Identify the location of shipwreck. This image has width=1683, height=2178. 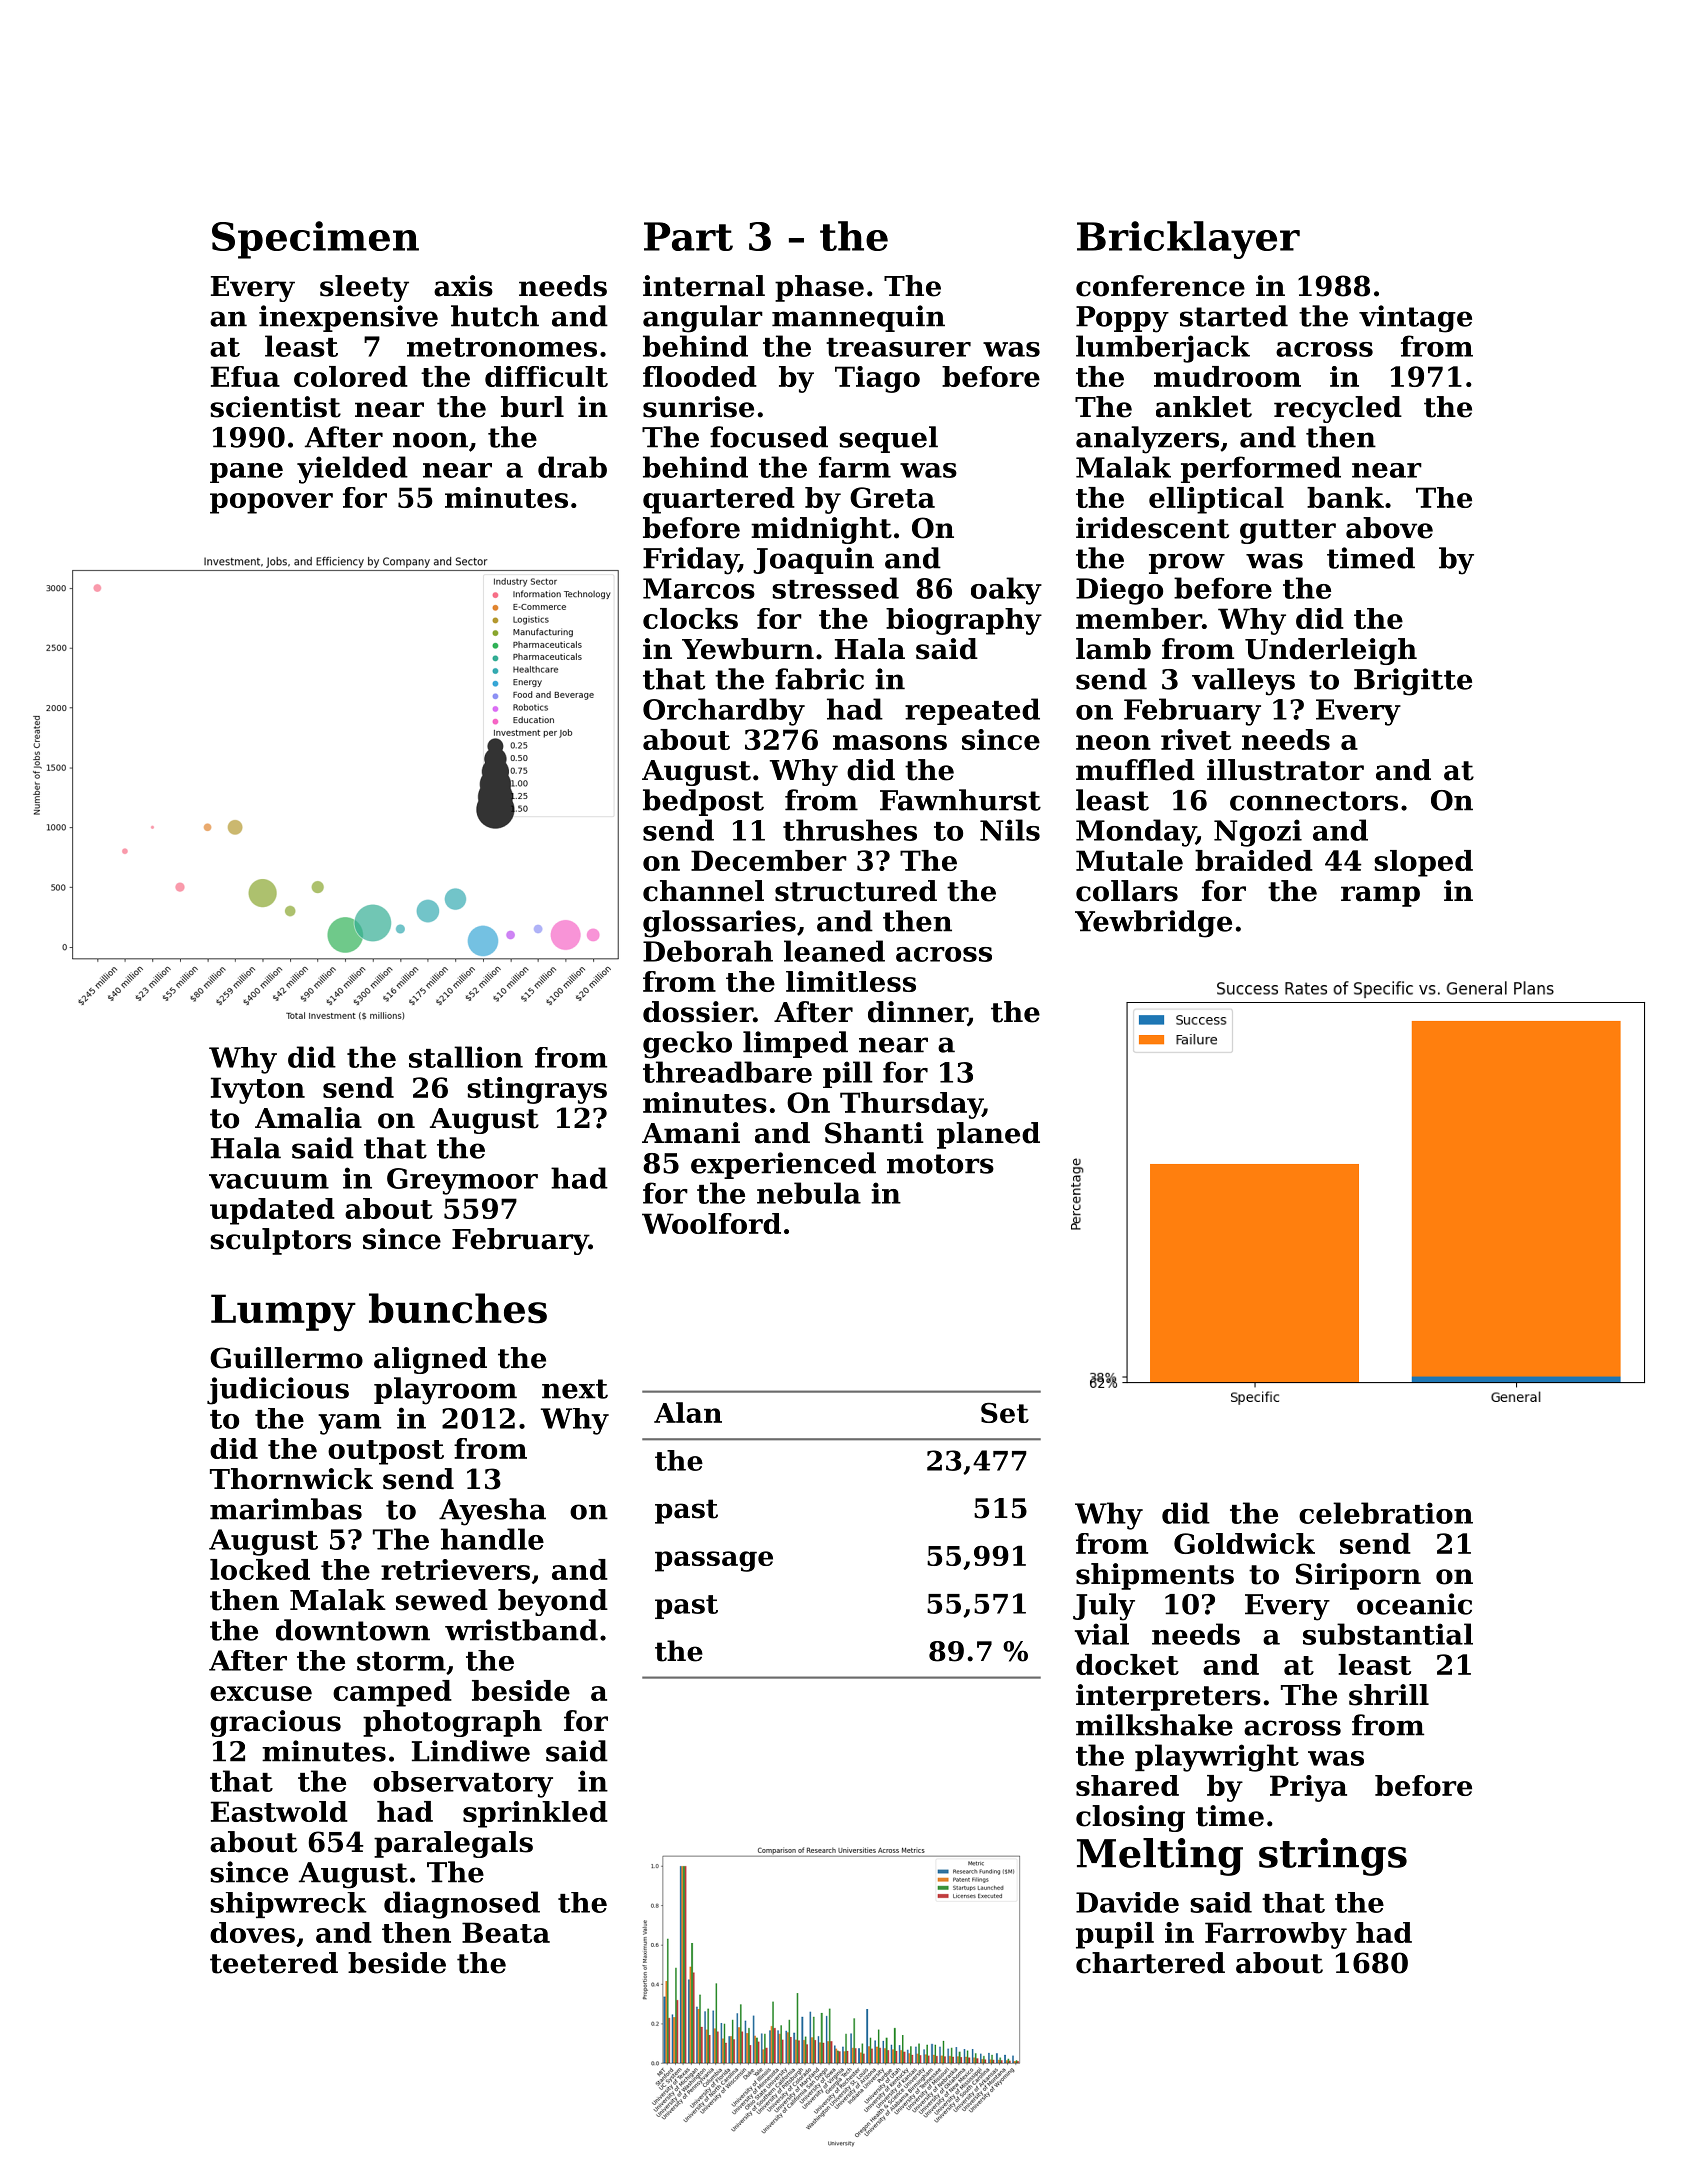
(288, 1905).
